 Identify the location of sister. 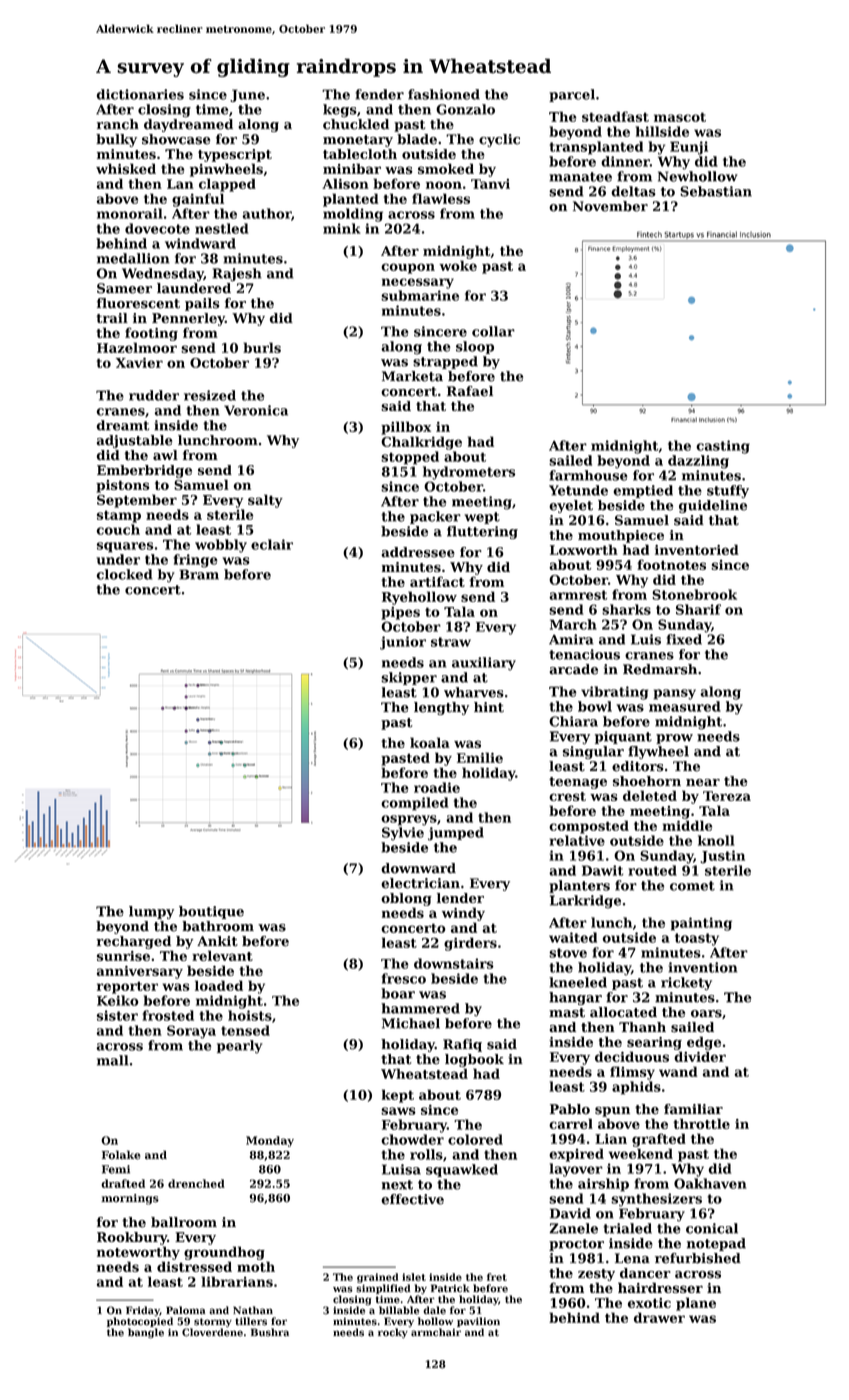
(117, 1015).
